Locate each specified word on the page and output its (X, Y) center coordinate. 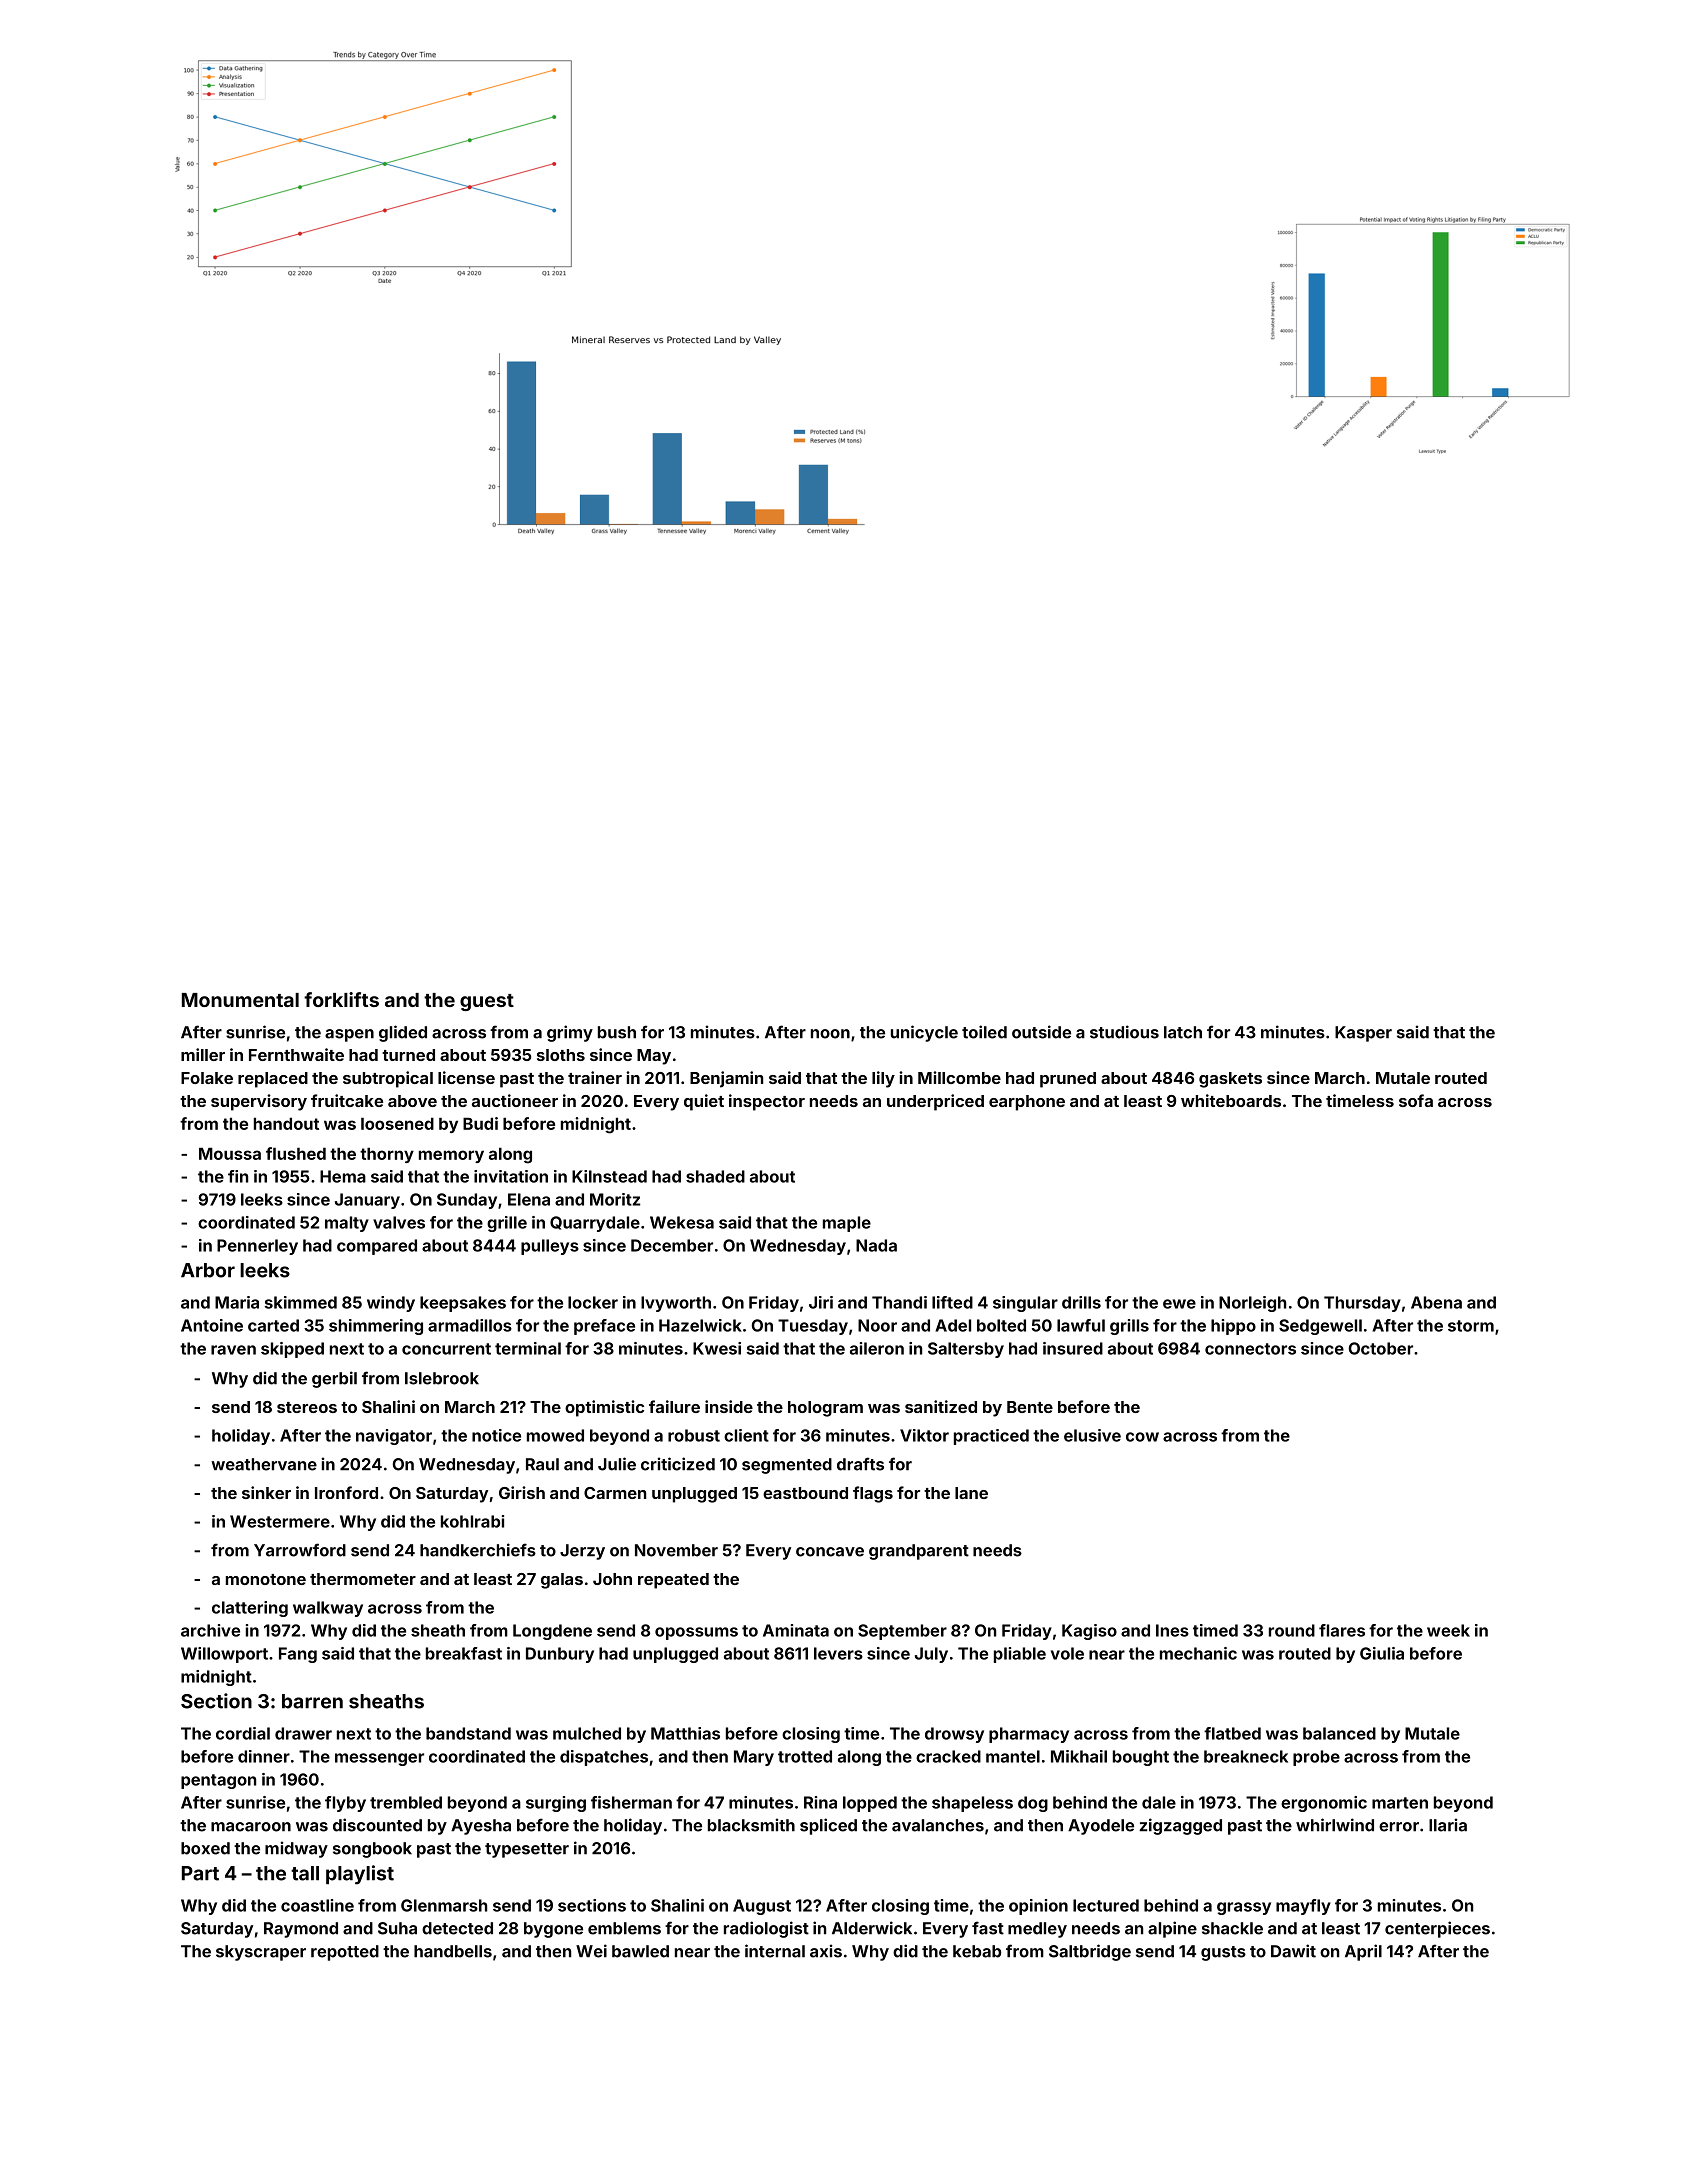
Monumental (240, 1000)
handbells (453, 1951)
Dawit (1293, 1951)
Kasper (1363, 1034)
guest (487, 1002)
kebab (977, 1951)
